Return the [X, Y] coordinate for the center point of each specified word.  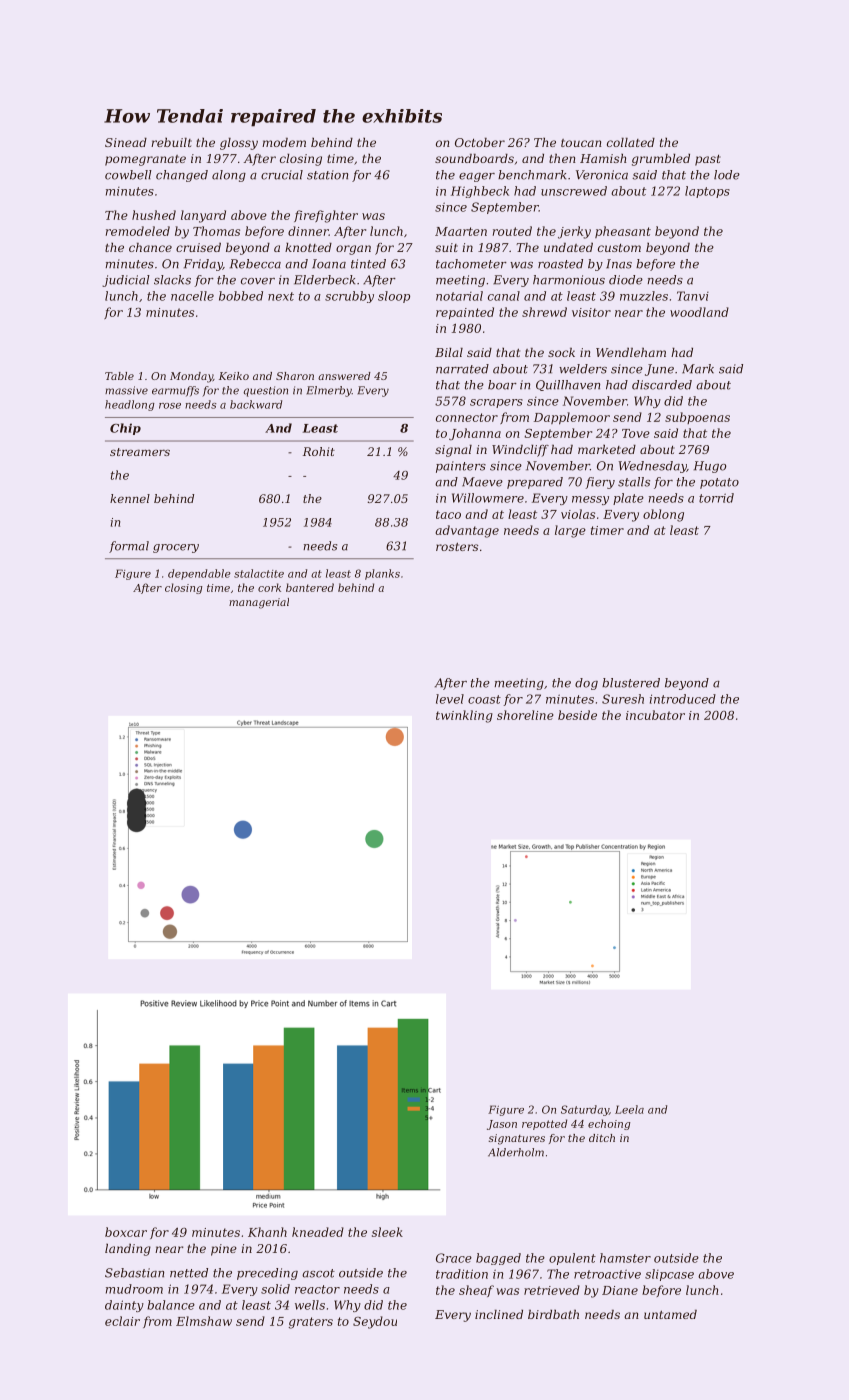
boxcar [126, 1232]
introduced [683, 699]
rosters [457, 546]
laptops [707, 192]
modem [284, 142]
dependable [199, 574]
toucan [581, 143]
